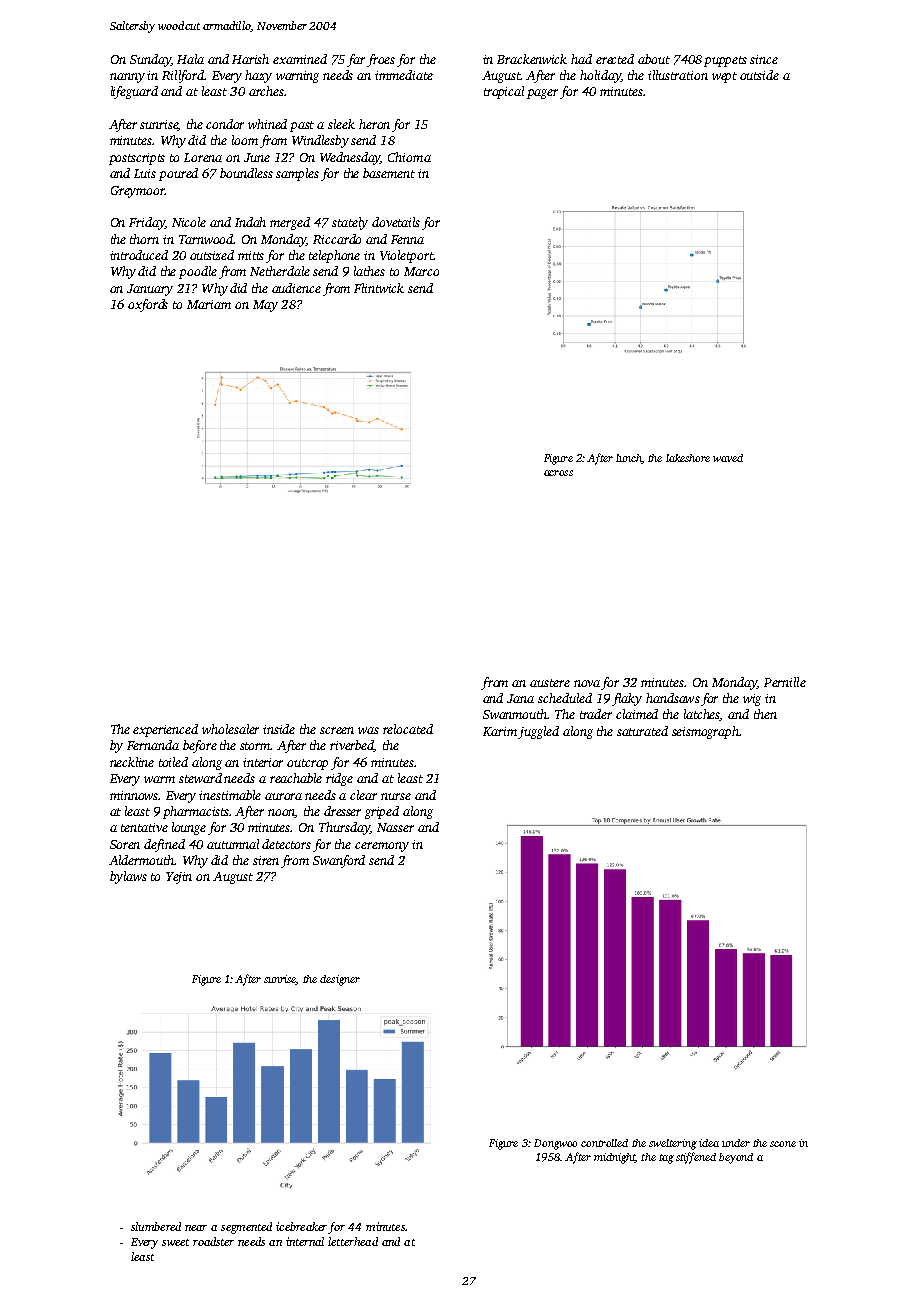 This page has width=924, height=1308. Describe the element at coordinates (156, 1226) in the page. I see `slumbered` at that location.
